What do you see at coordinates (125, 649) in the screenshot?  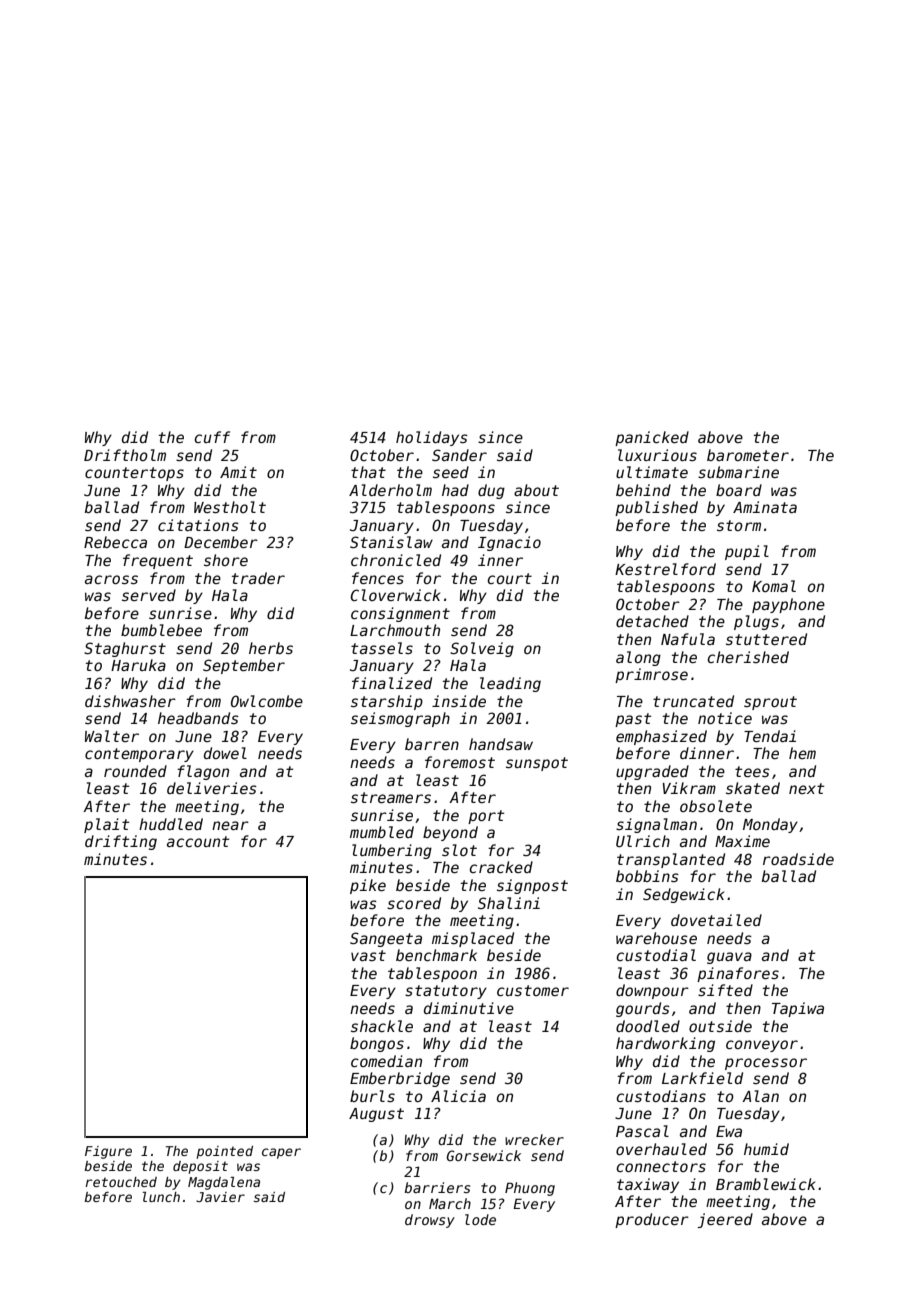 I see `Staghurst` at bounding box center [125, 649].
